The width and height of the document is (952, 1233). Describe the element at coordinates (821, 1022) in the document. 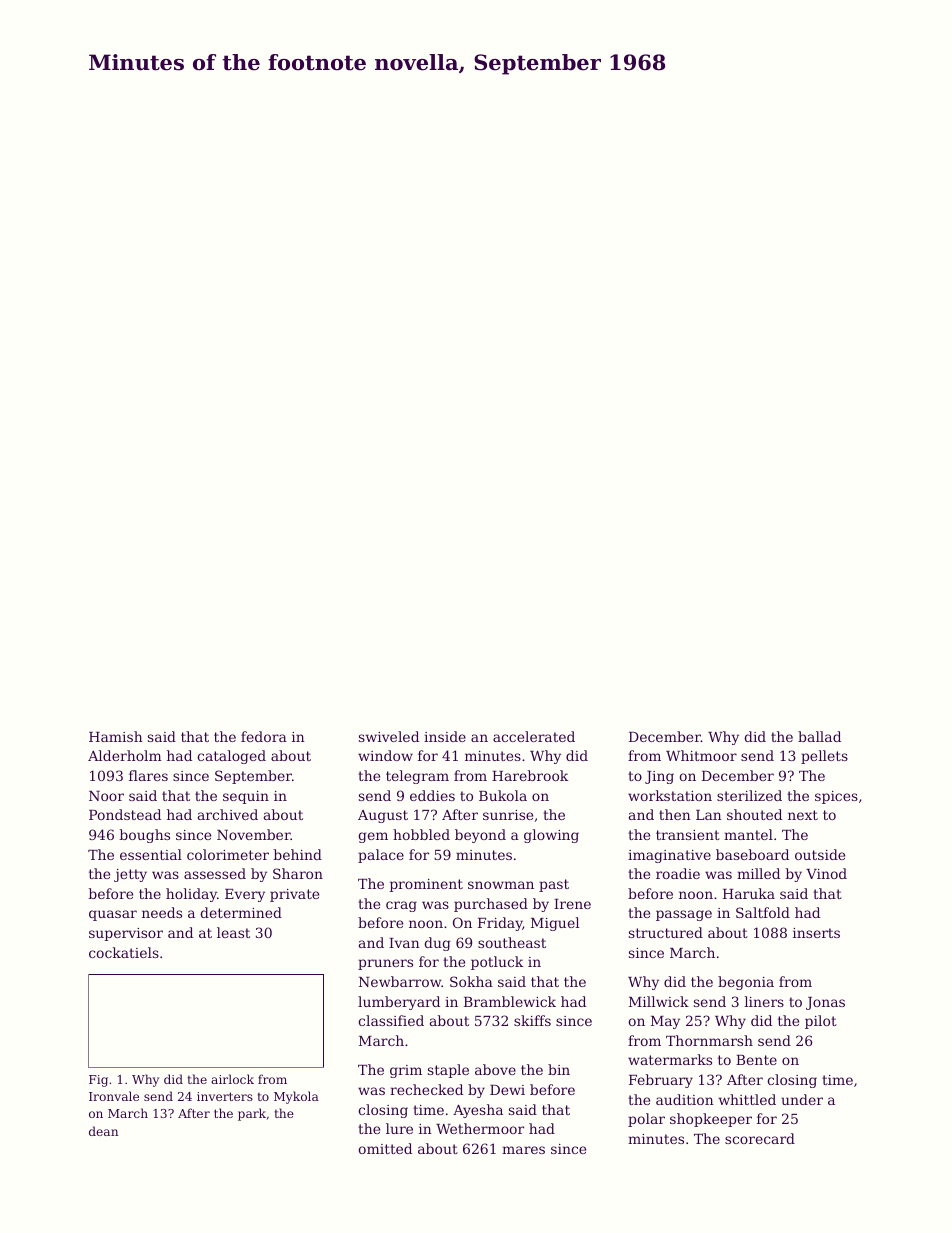

I see `pilot` at that location.
